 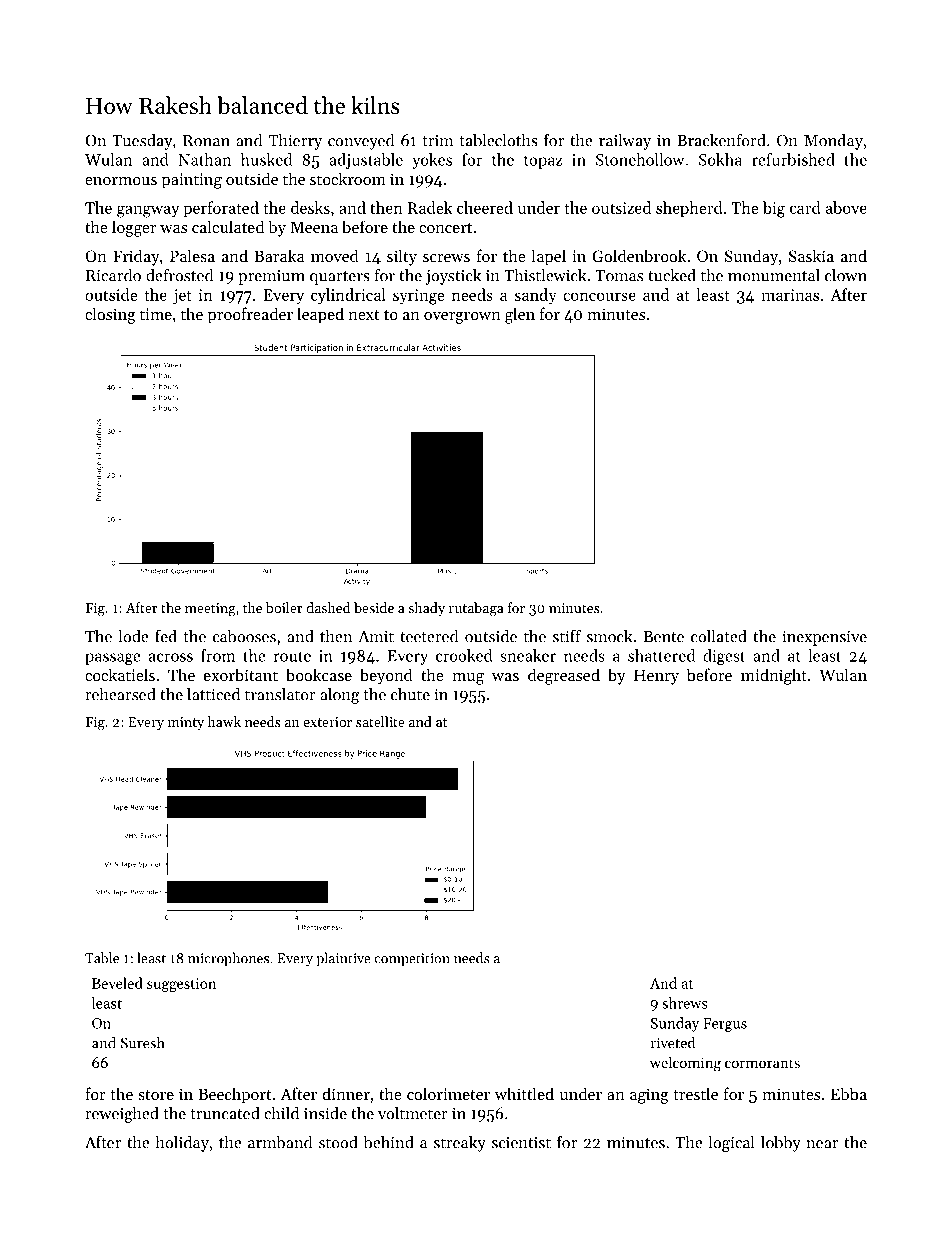 I want to click on behind, so click(x=389, y=1142).
